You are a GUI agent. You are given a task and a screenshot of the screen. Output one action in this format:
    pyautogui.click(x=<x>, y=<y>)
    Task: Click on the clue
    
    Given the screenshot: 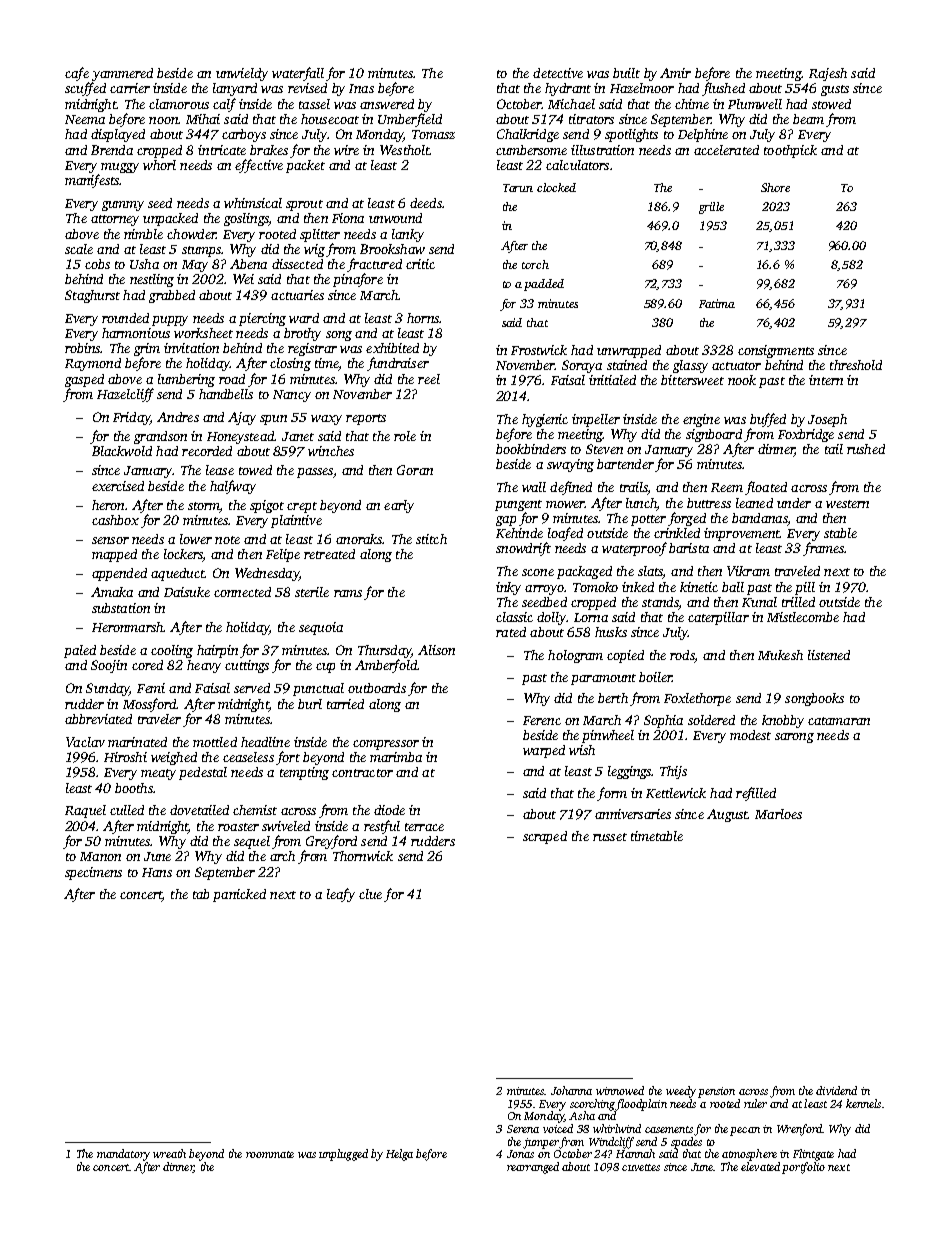 What is the action you would take?
    pyautogui.click(x=370, y=894)
